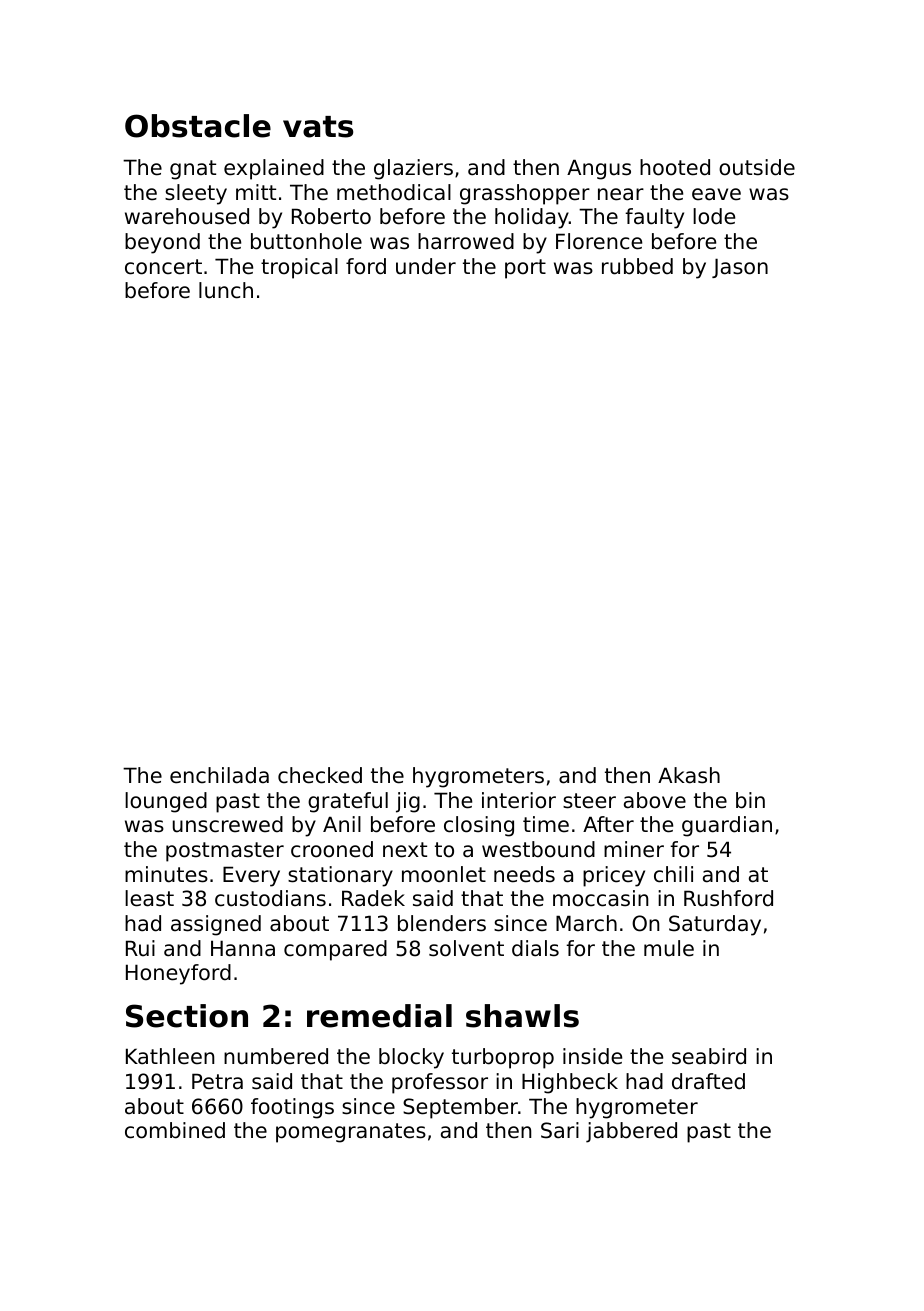 The image size is (924, 1311). I want to click on Akash, so click(689, 775).
